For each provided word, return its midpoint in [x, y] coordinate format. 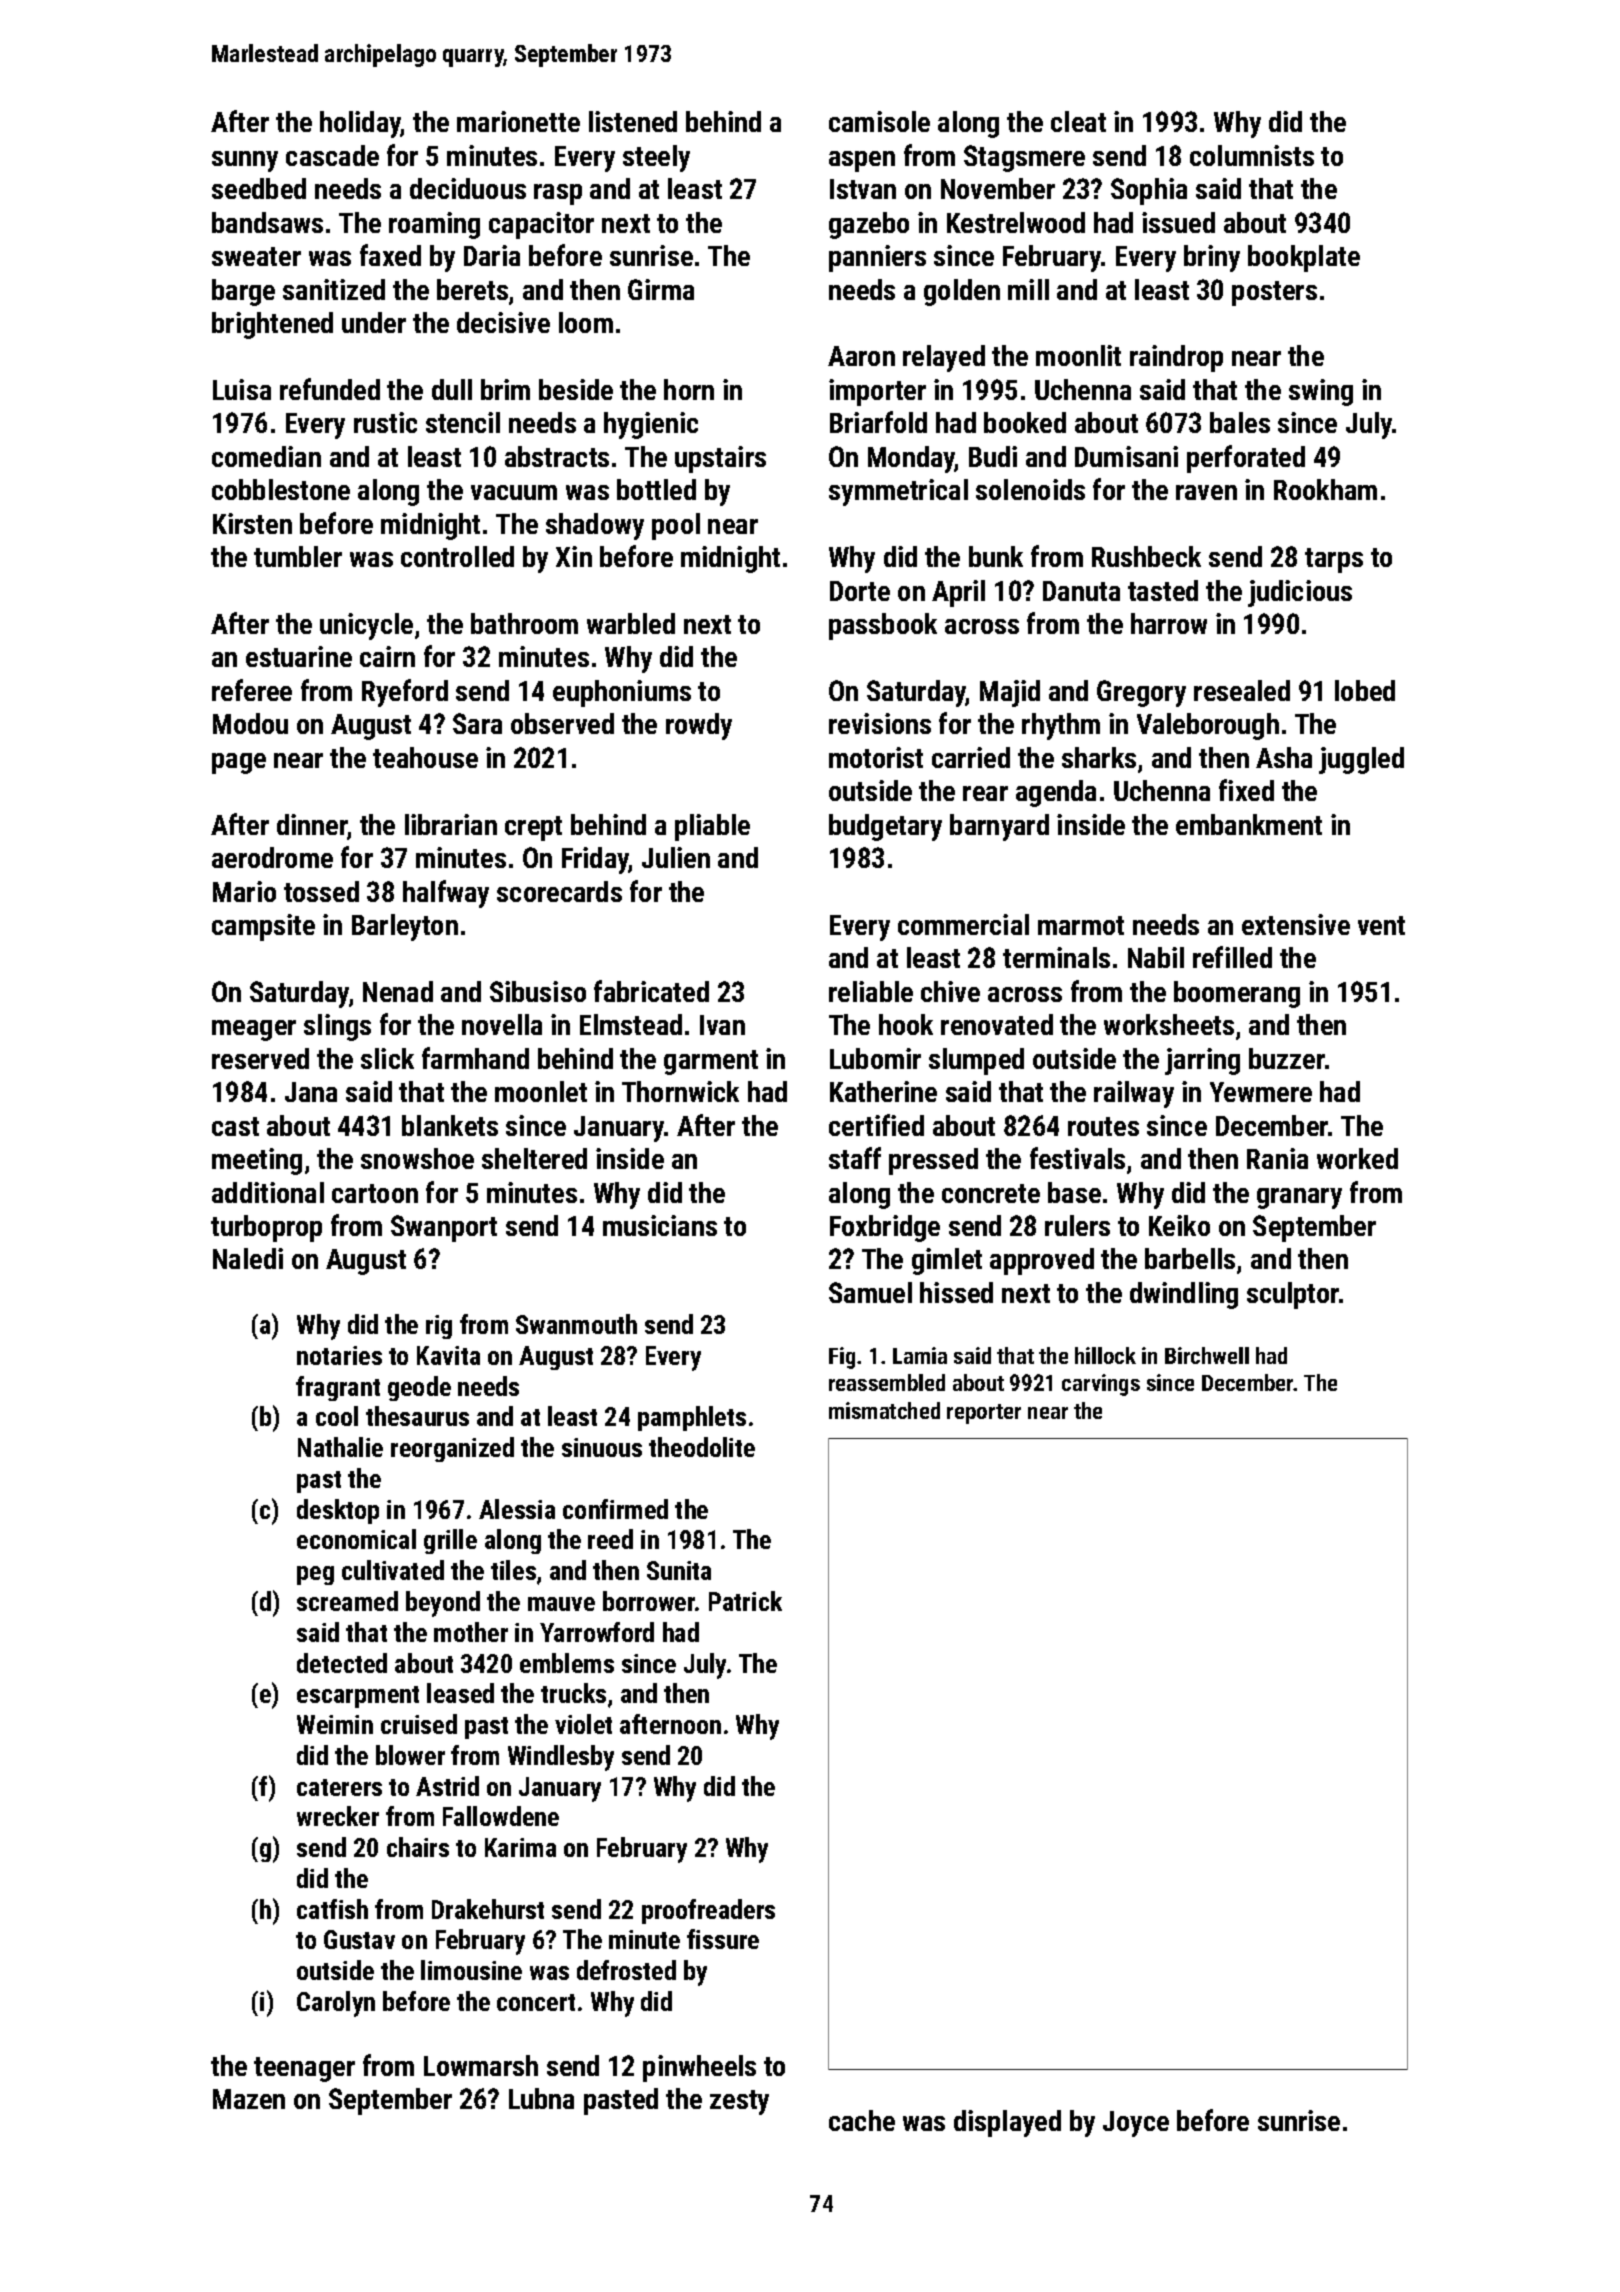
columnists [1252, 155]
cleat [1078, 121]
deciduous [468, 188]
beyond [443, 1604]
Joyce [1136, 2124]
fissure [723, 1939]
